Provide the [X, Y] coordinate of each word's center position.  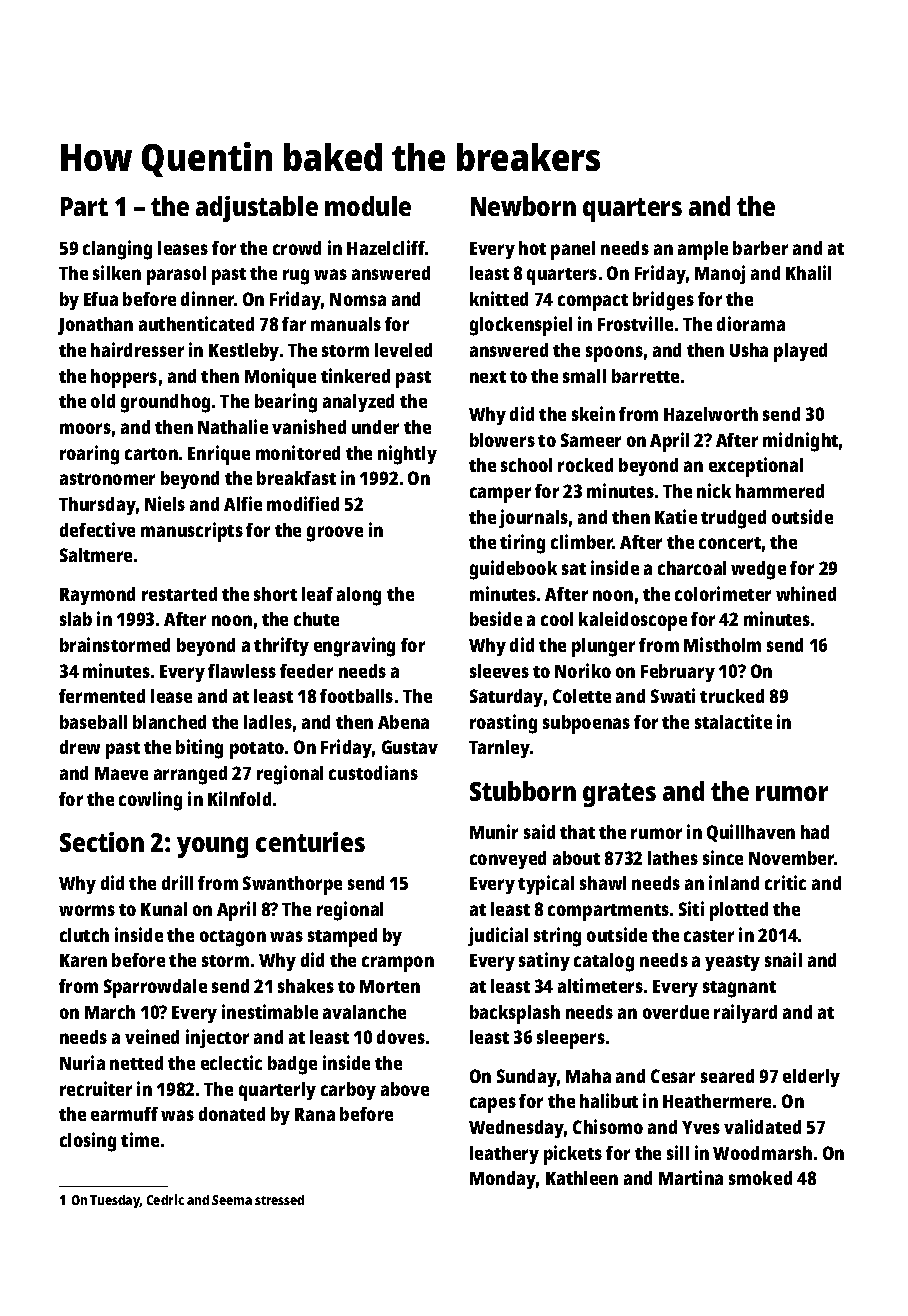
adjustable [257, 209]
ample [703, 250]
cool [557, 619]
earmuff [124, 1114]
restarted [179, 594]
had [815, 832]
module [368, 206]
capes [493, 1105]
